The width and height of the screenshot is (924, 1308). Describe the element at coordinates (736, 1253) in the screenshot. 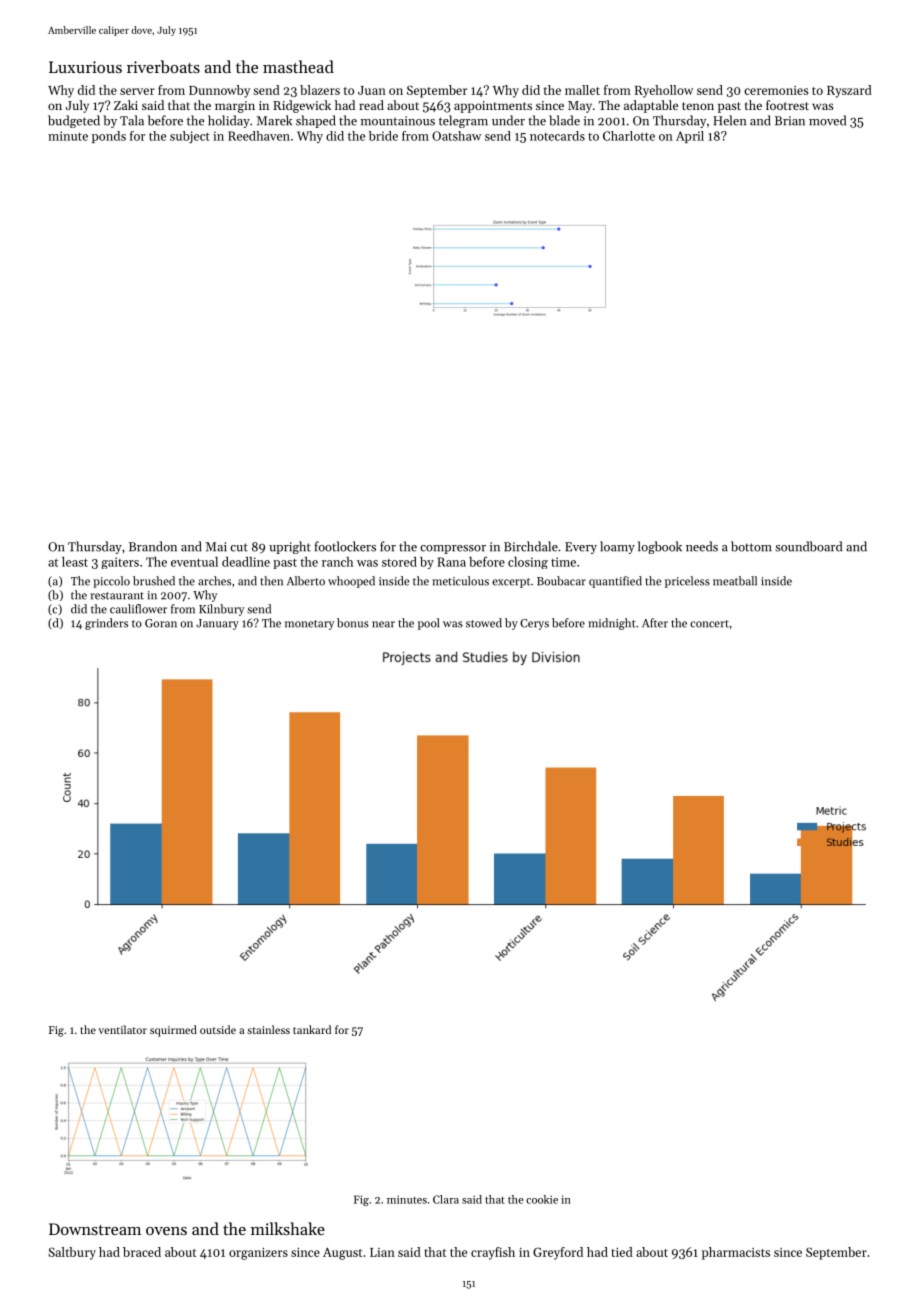

I see `pharmacists` at that location.
